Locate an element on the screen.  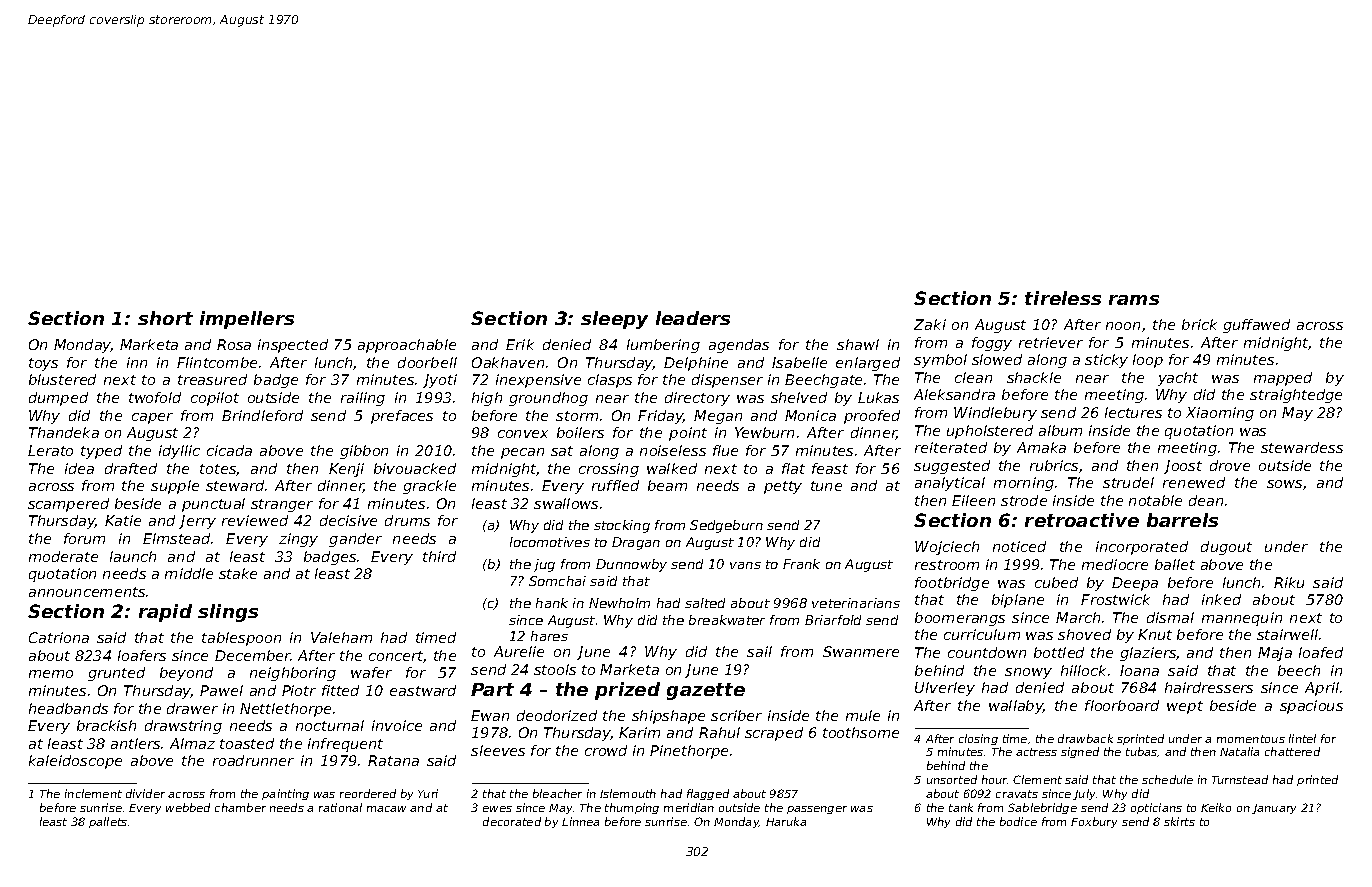
Frank is located at coordinates (801, 564).
